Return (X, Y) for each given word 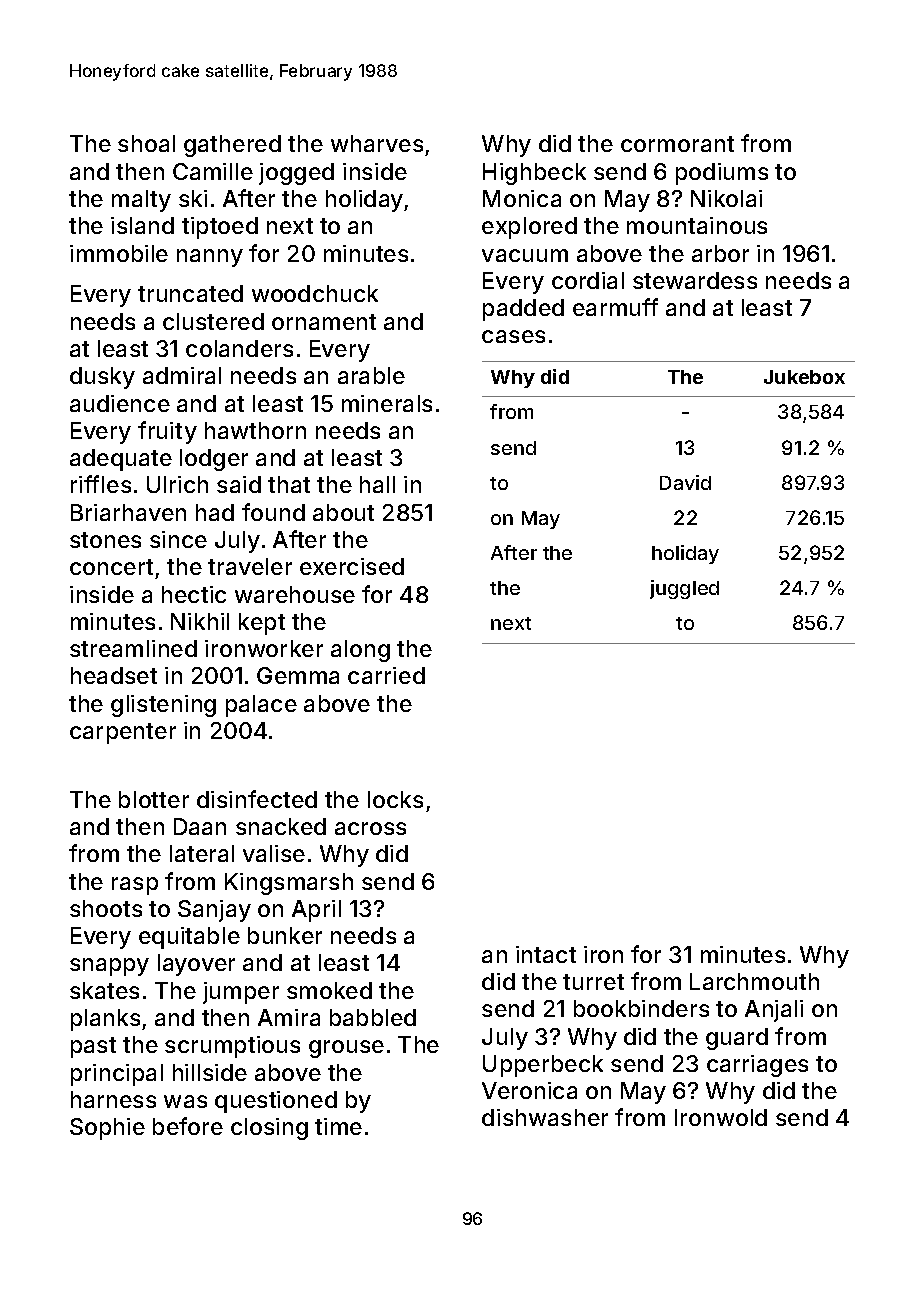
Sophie (107, 1129)
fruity (167, 432)
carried (386, 675)
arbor (720, 253)
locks (395, 799)
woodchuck (315, 293)
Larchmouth (754, 981)
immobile (119, 253)
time (338, 1126)
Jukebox (804, 377)
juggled (684, 589)
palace (261, 706)
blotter (154, 799)
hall (377, 484)
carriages (757, 1066)
